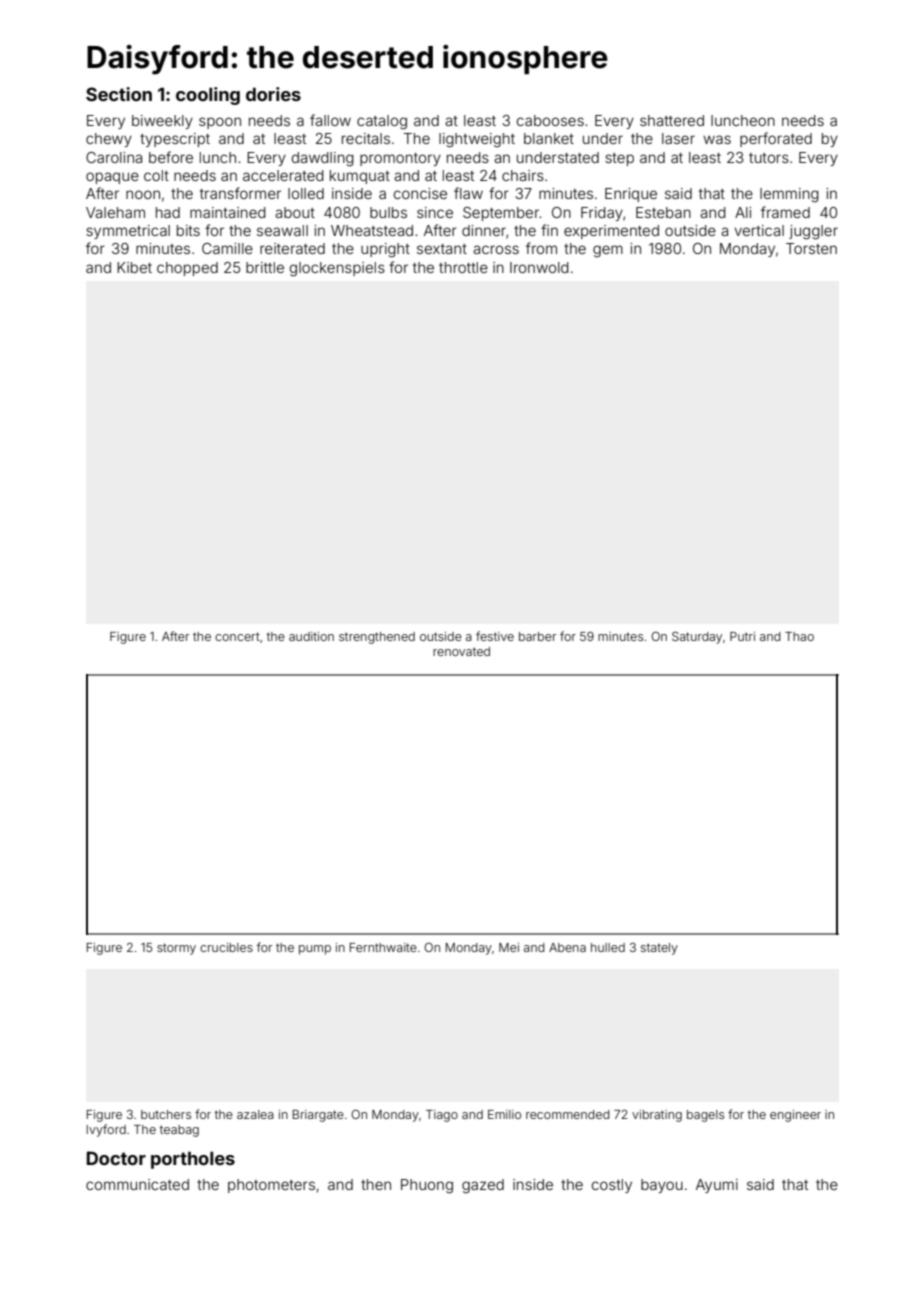 The width and height of the document is (924, 1308). Describe the element at coordinates (811, 248) in the document. I see `Torsten` at that location.
